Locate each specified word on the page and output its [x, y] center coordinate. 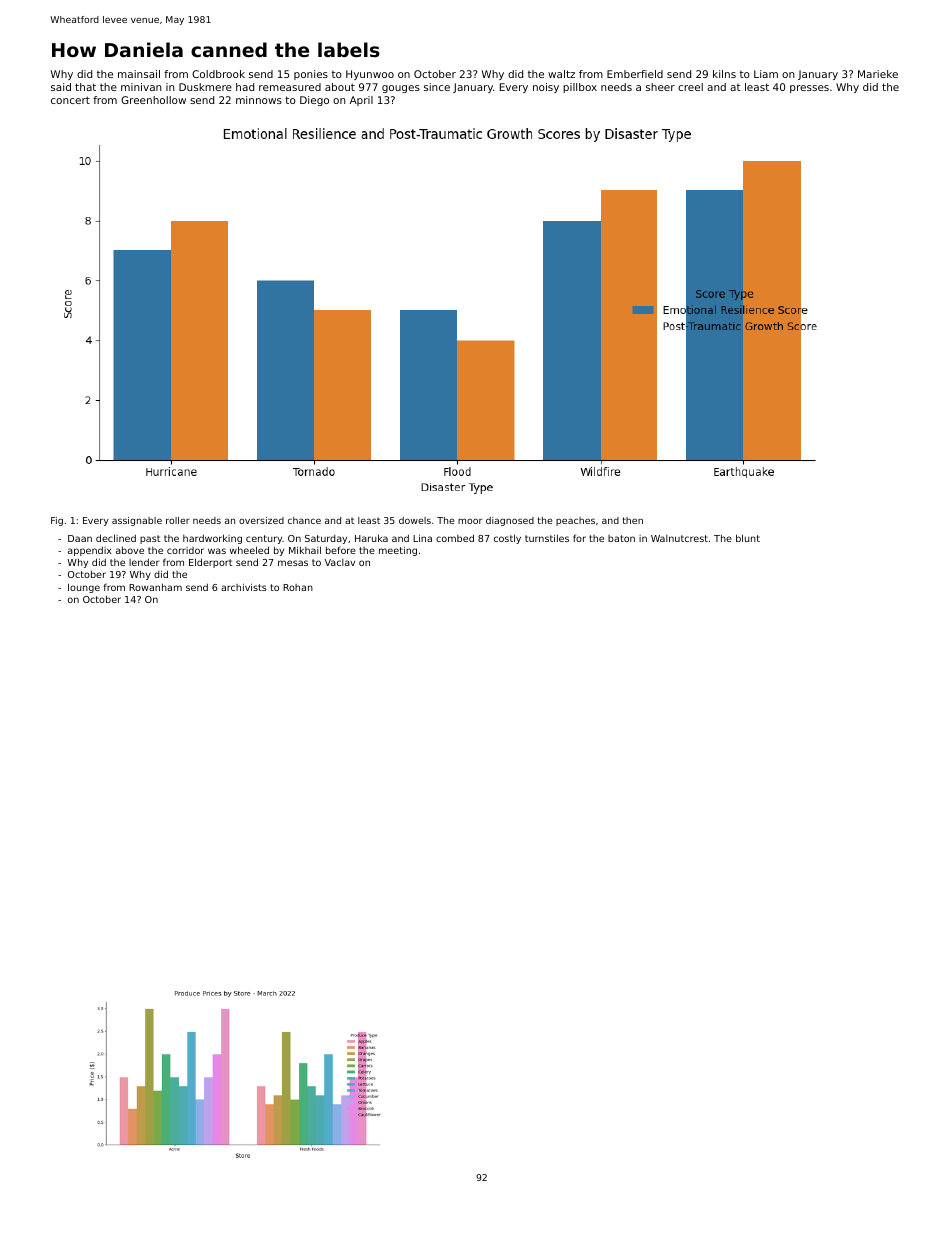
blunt [748, 538]
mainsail [139, 74]
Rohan [298, 587]
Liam [766, 74]
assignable [137, 521]
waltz [561, 74]
